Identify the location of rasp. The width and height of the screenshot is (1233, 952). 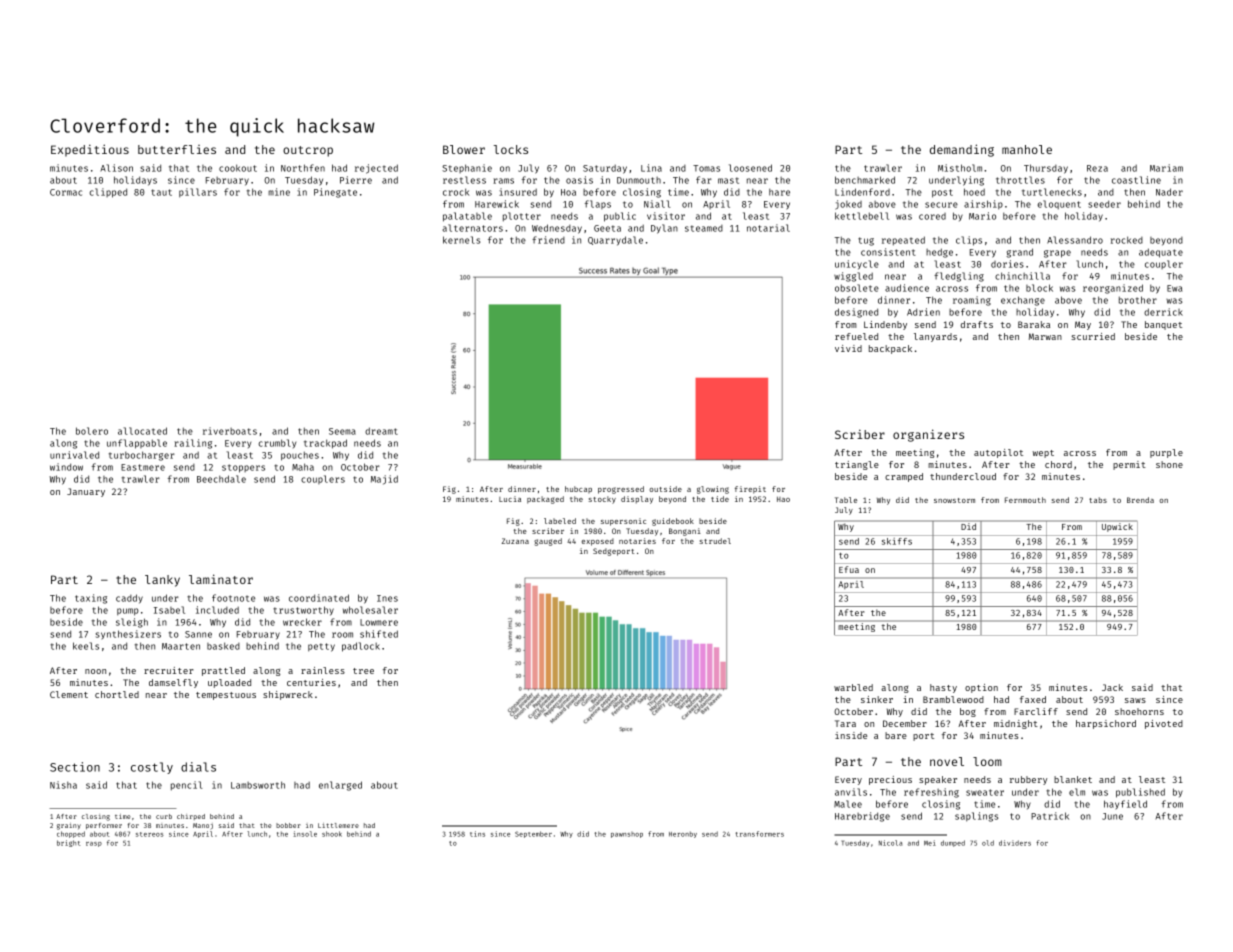
(94, 844).
